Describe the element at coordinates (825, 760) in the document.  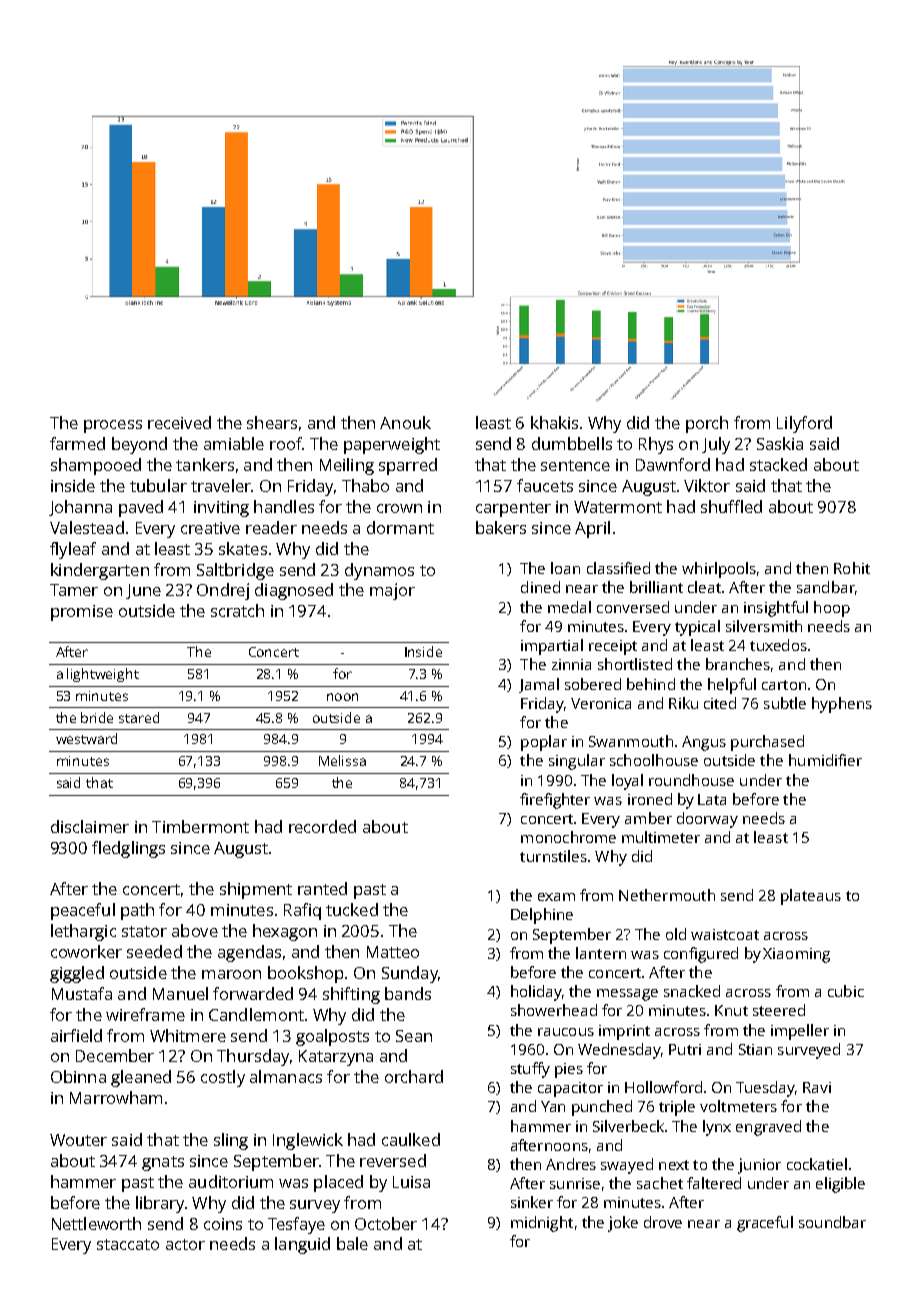
I see `humidifier` at that location.
